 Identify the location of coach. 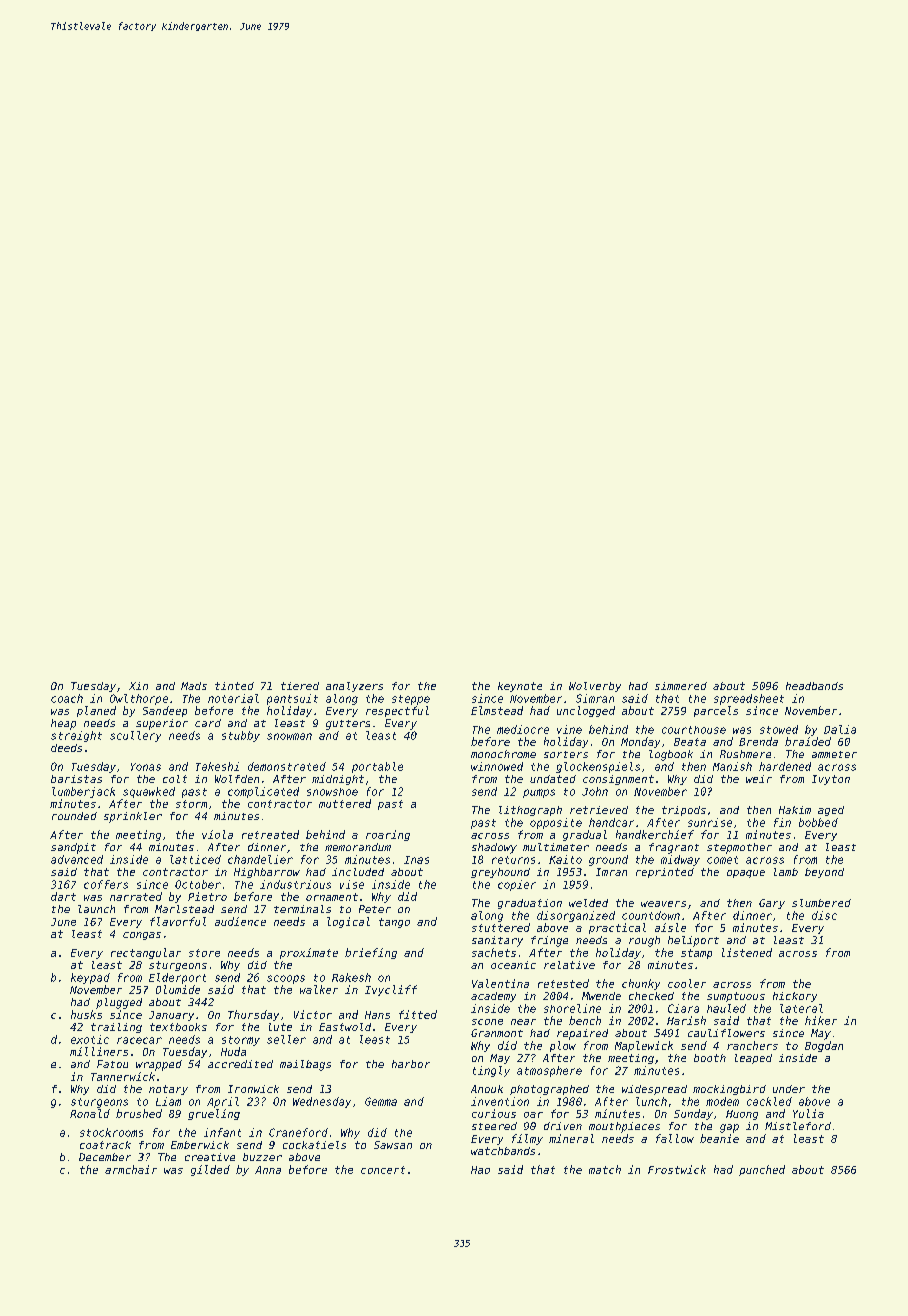
(67, 698).
